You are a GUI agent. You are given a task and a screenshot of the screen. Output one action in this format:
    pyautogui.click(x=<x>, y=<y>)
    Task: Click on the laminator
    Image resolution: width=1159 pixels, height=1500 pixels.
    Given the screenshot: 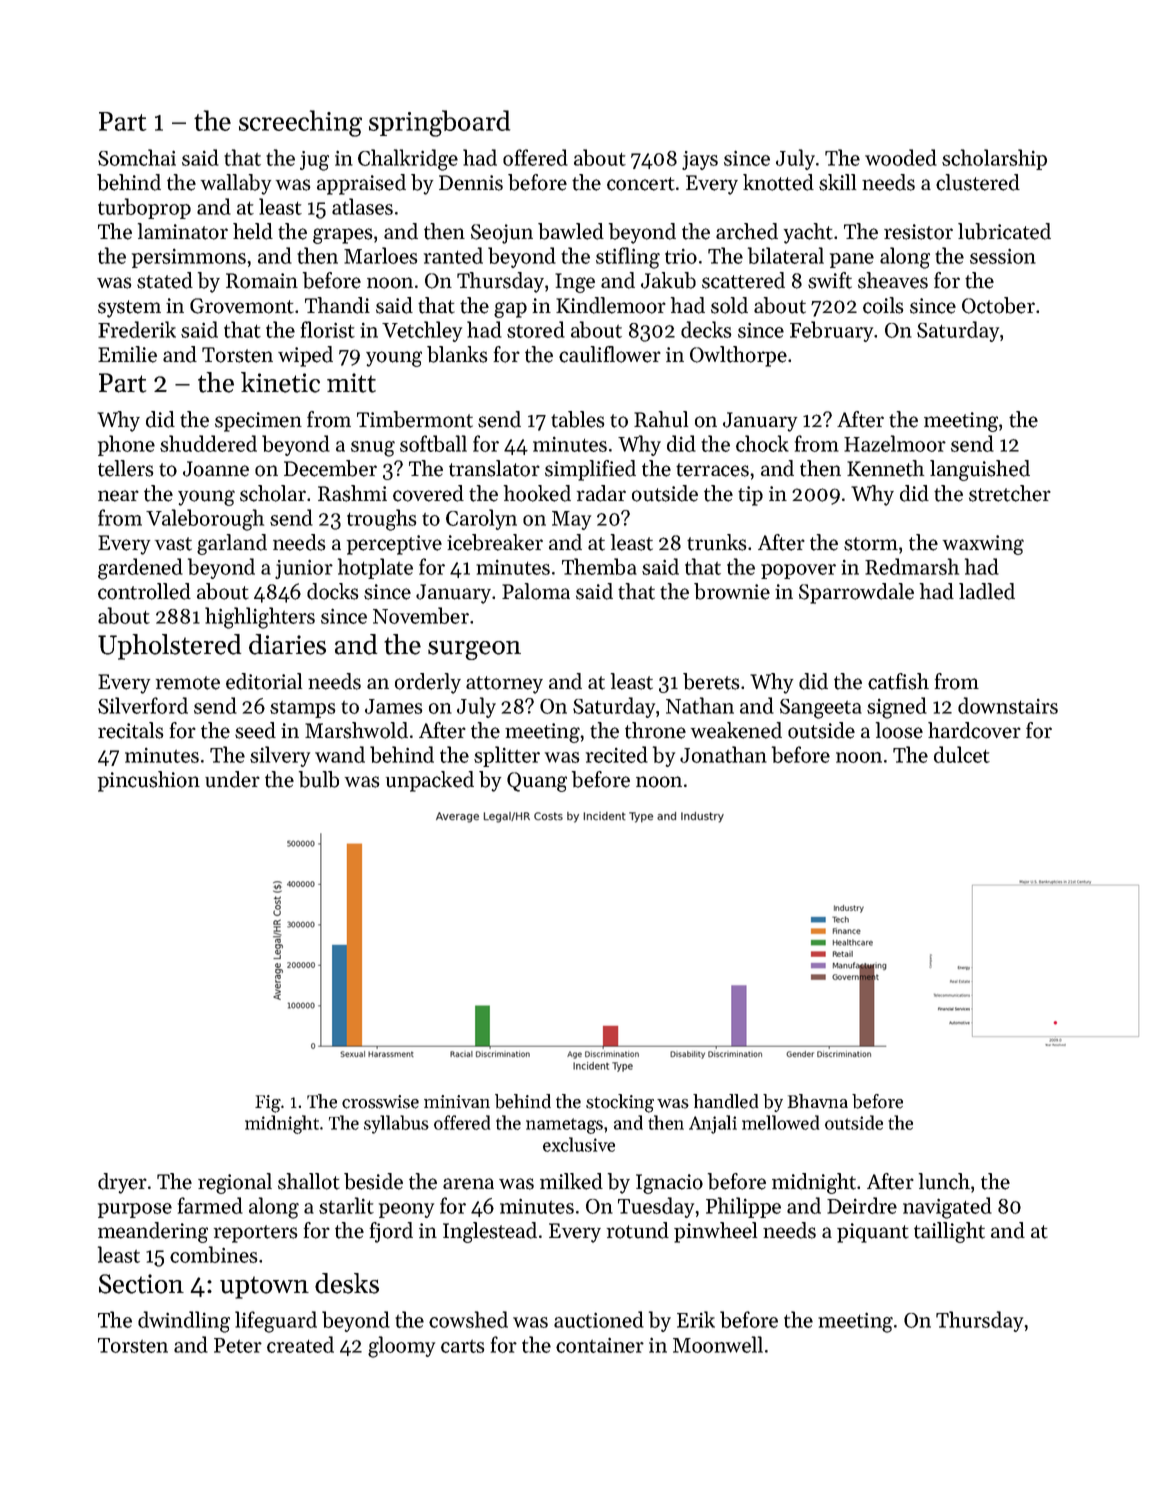 What is the action you would take?
    pyautogui.click(x=183, y=231)
